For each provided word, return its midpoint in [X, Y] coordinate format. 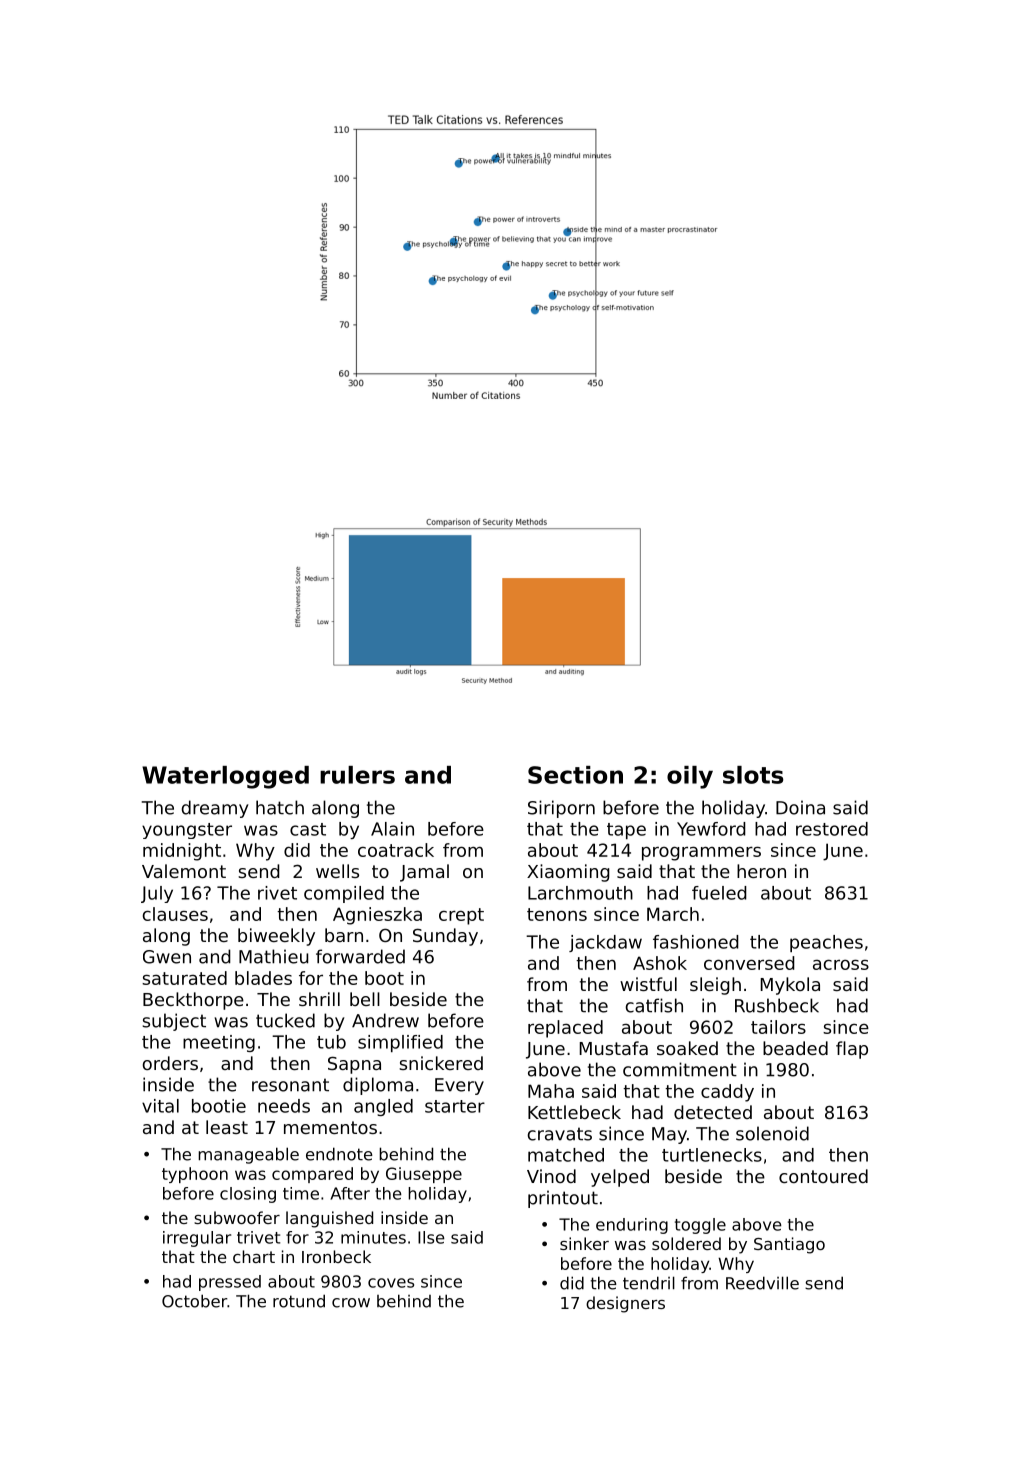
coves [391, 1283]
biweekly [276, 937]
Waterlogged [225, 777]
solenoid [772, 1133]
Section [575, 775]
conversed [749, 963]
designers [625, 1304]
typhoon [195, 1175]
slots [753, 775]
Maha [551, 1091]
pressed [230, 1283]
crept [461, 916]
